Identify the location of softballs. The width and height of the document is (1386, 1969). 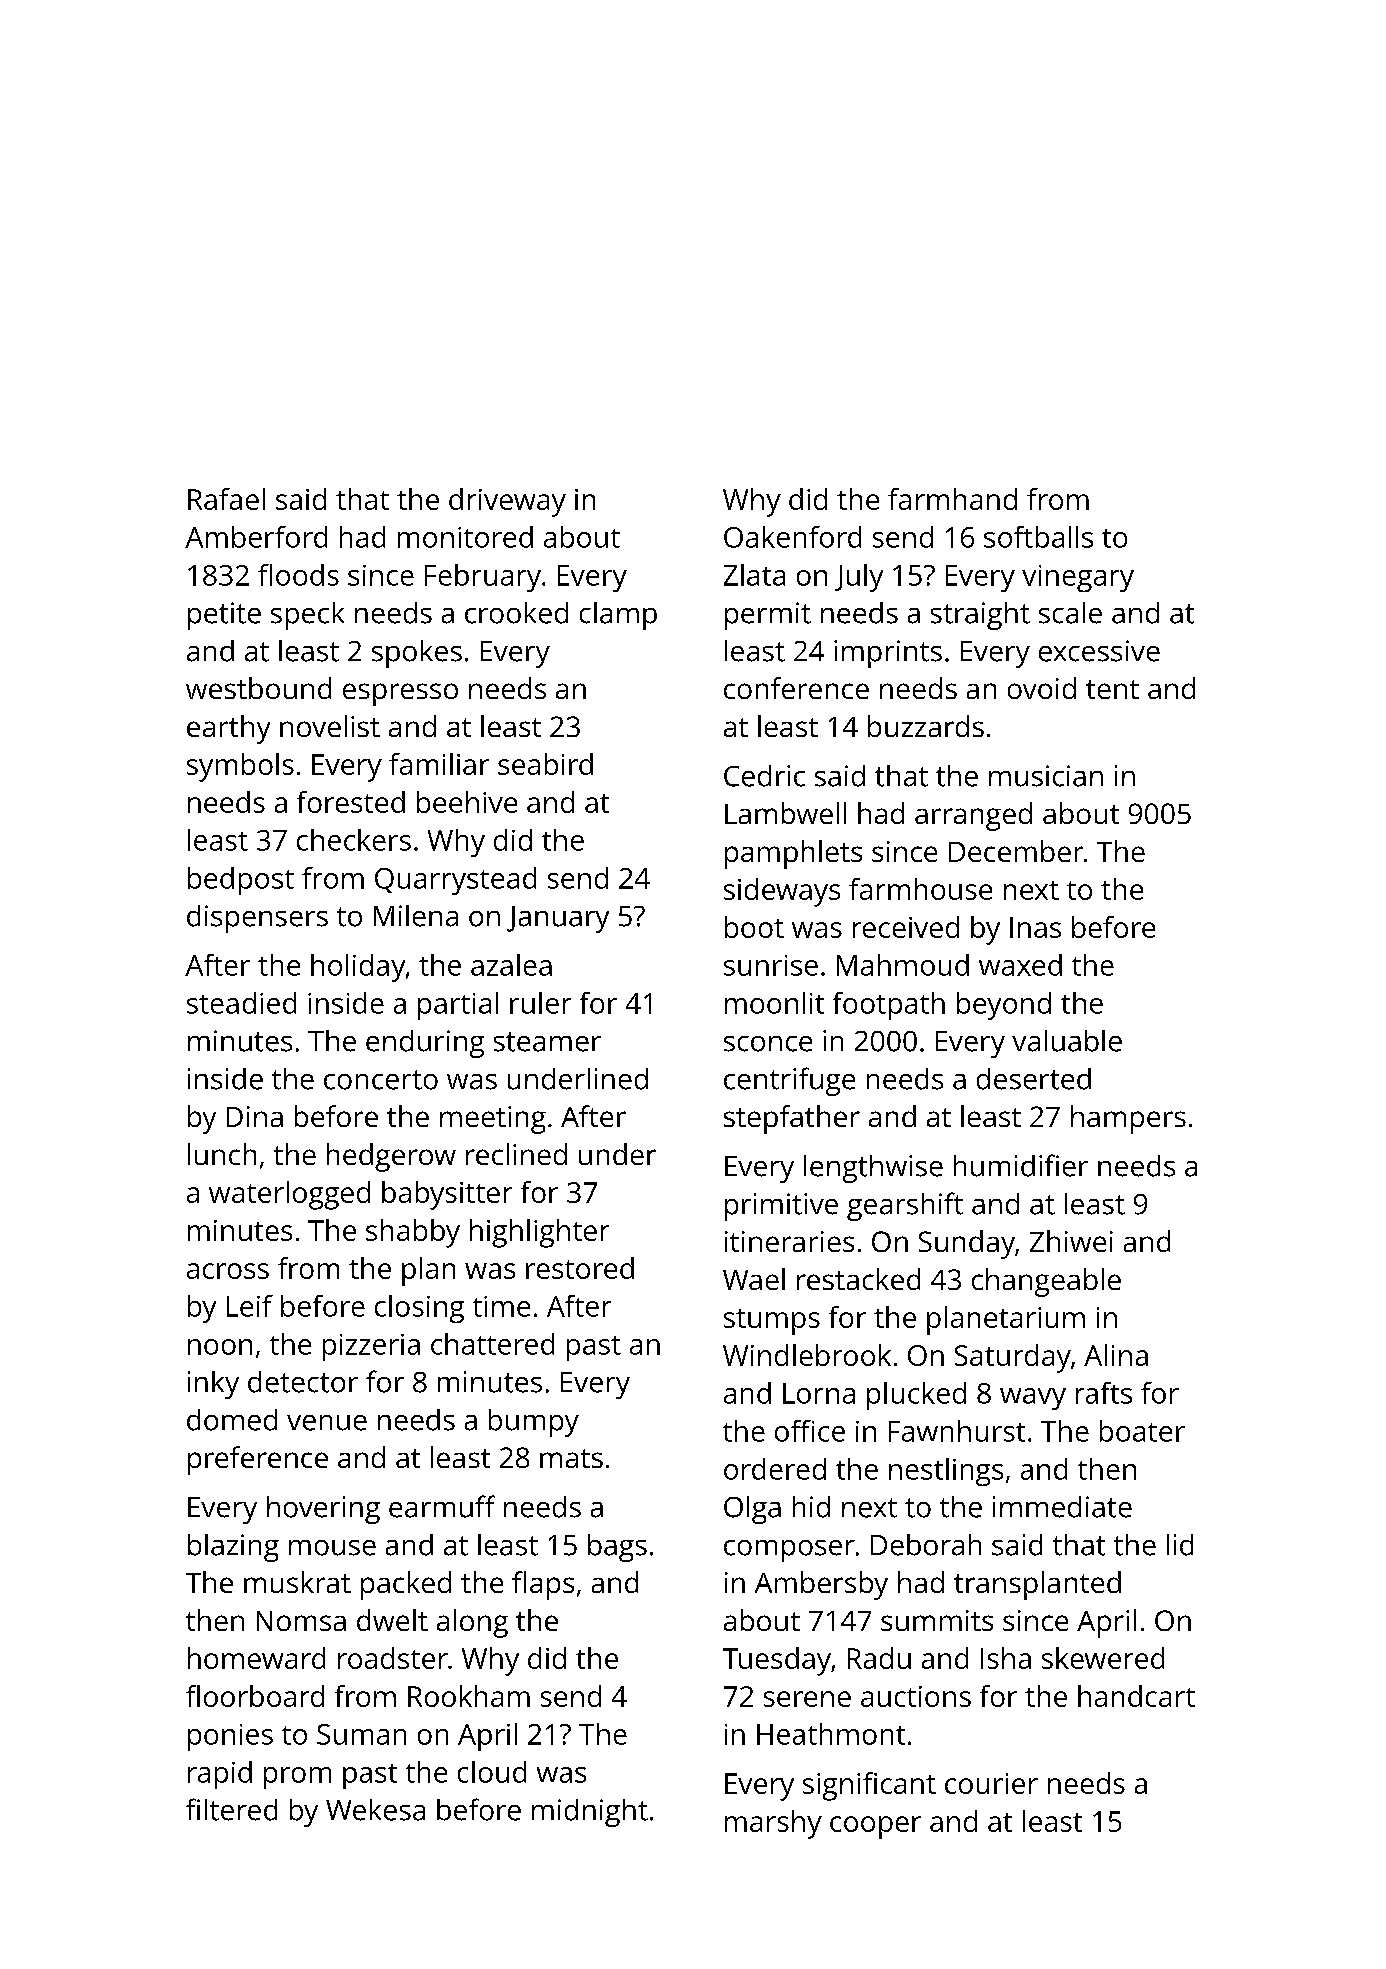
(1038, 537).
